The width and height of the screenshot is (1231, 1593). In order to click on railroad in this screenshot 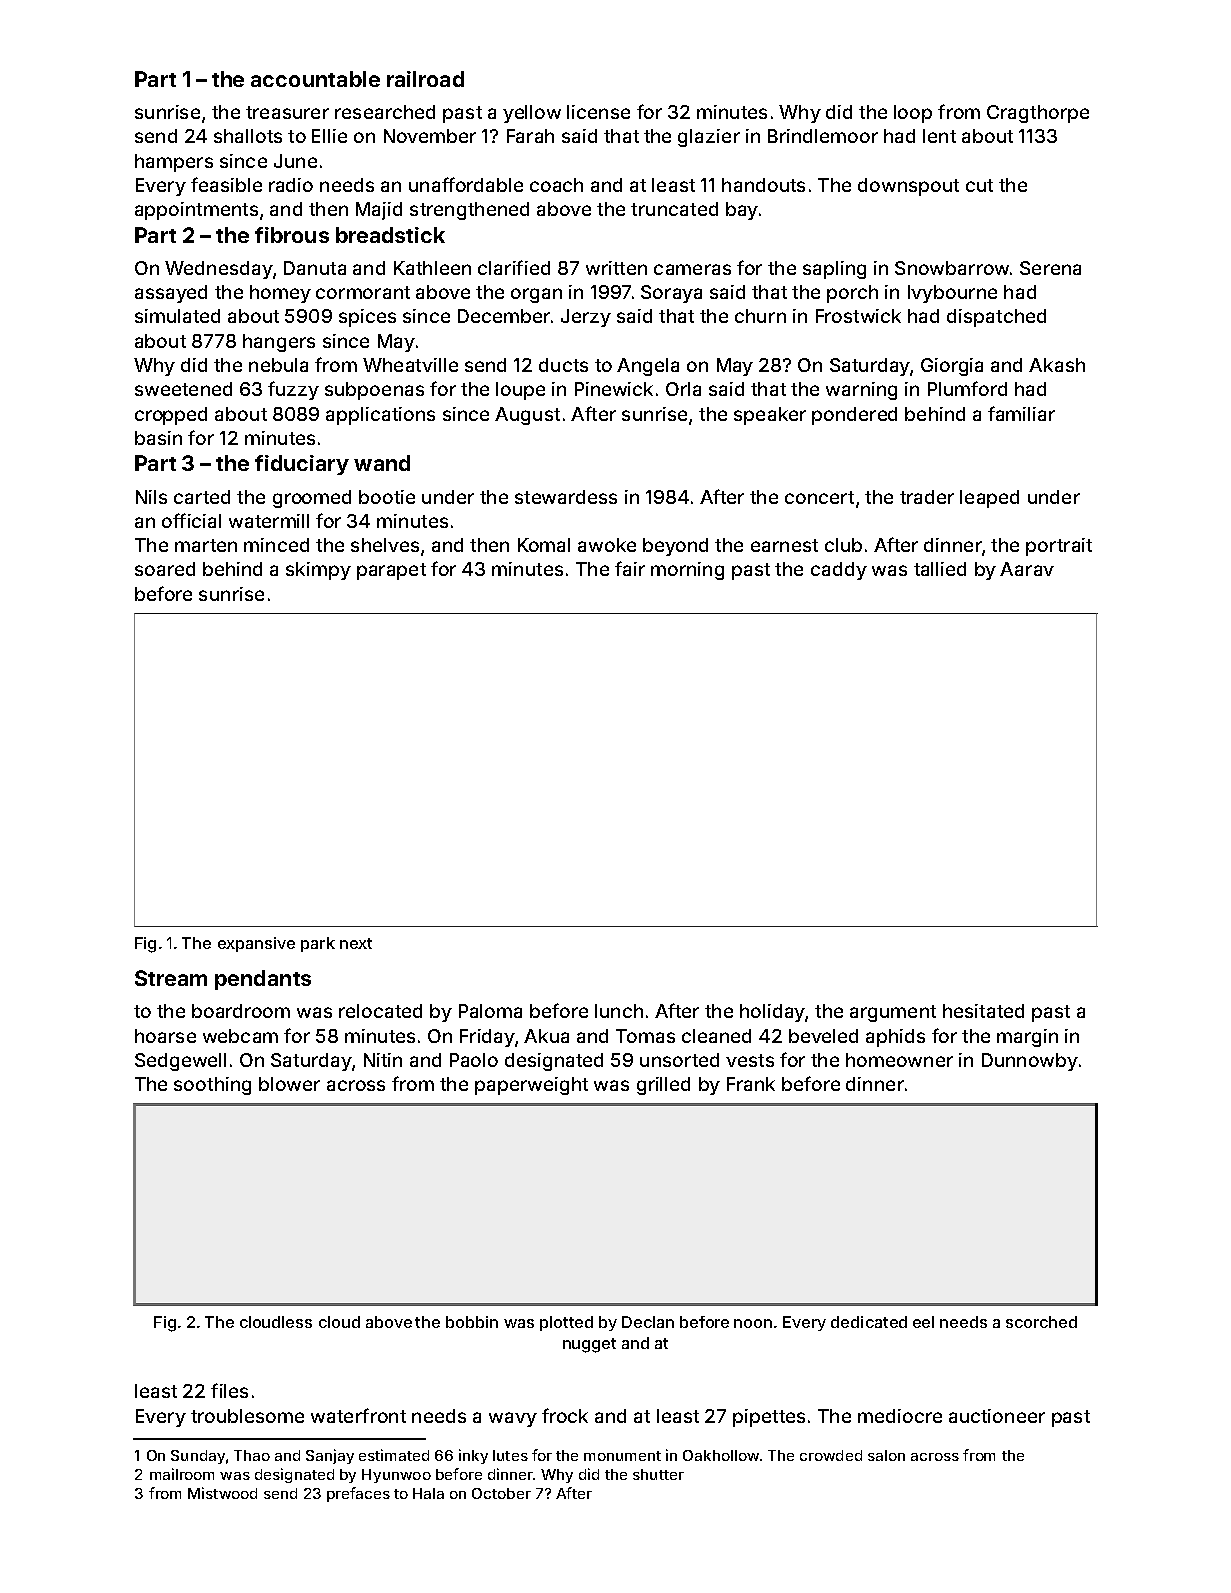, I will do `click(425, 79)`.
